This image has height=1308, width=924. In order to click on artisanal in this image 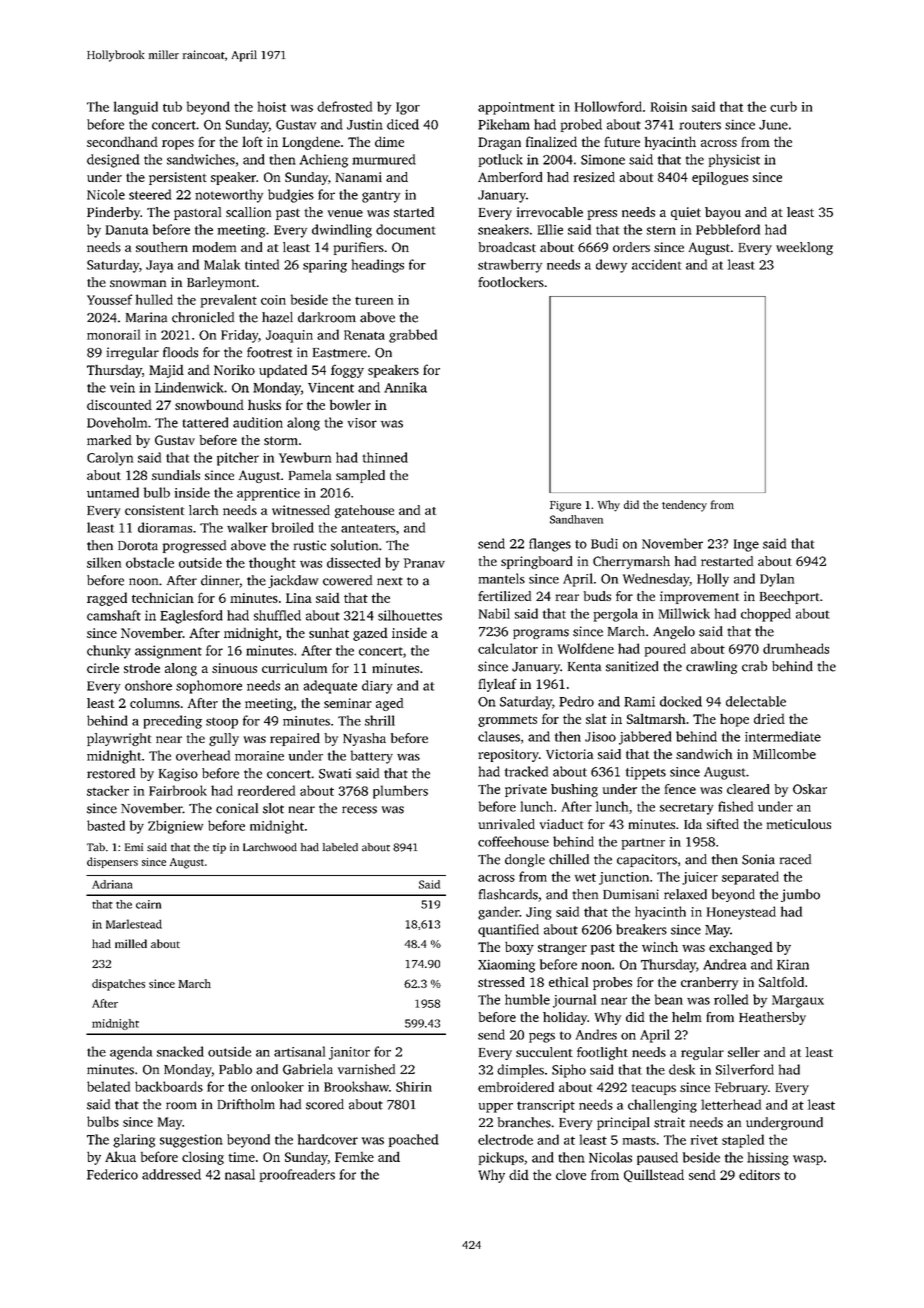, I will do `click(299, 1051)`.
